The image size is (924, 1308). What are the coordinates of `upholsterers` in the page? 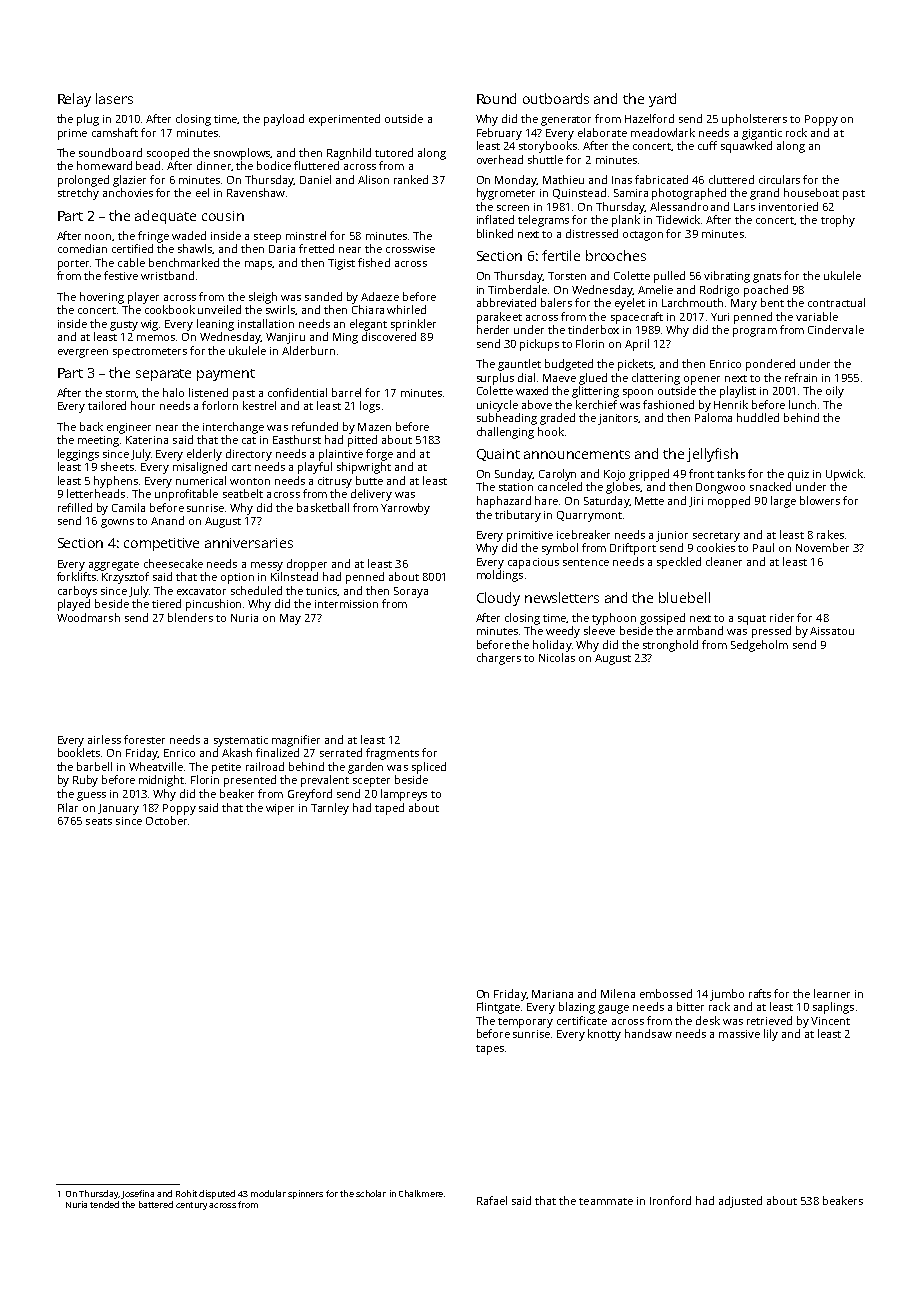 It's located at (754, 120).
